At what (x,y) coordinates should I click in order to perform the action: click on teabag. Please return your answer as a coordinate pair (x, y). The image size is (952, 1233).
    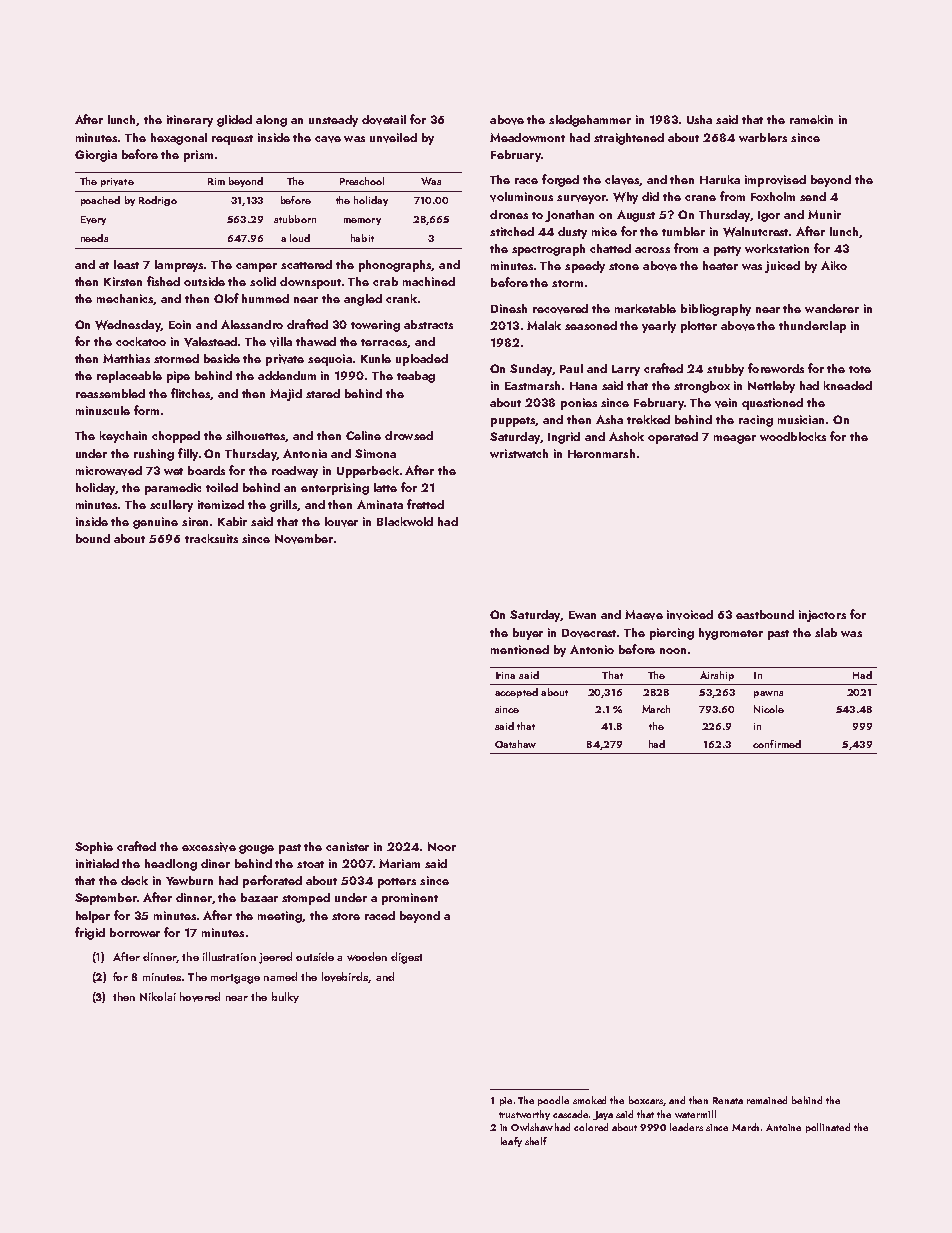
    Looking at the image, I should click on (416, 377).
